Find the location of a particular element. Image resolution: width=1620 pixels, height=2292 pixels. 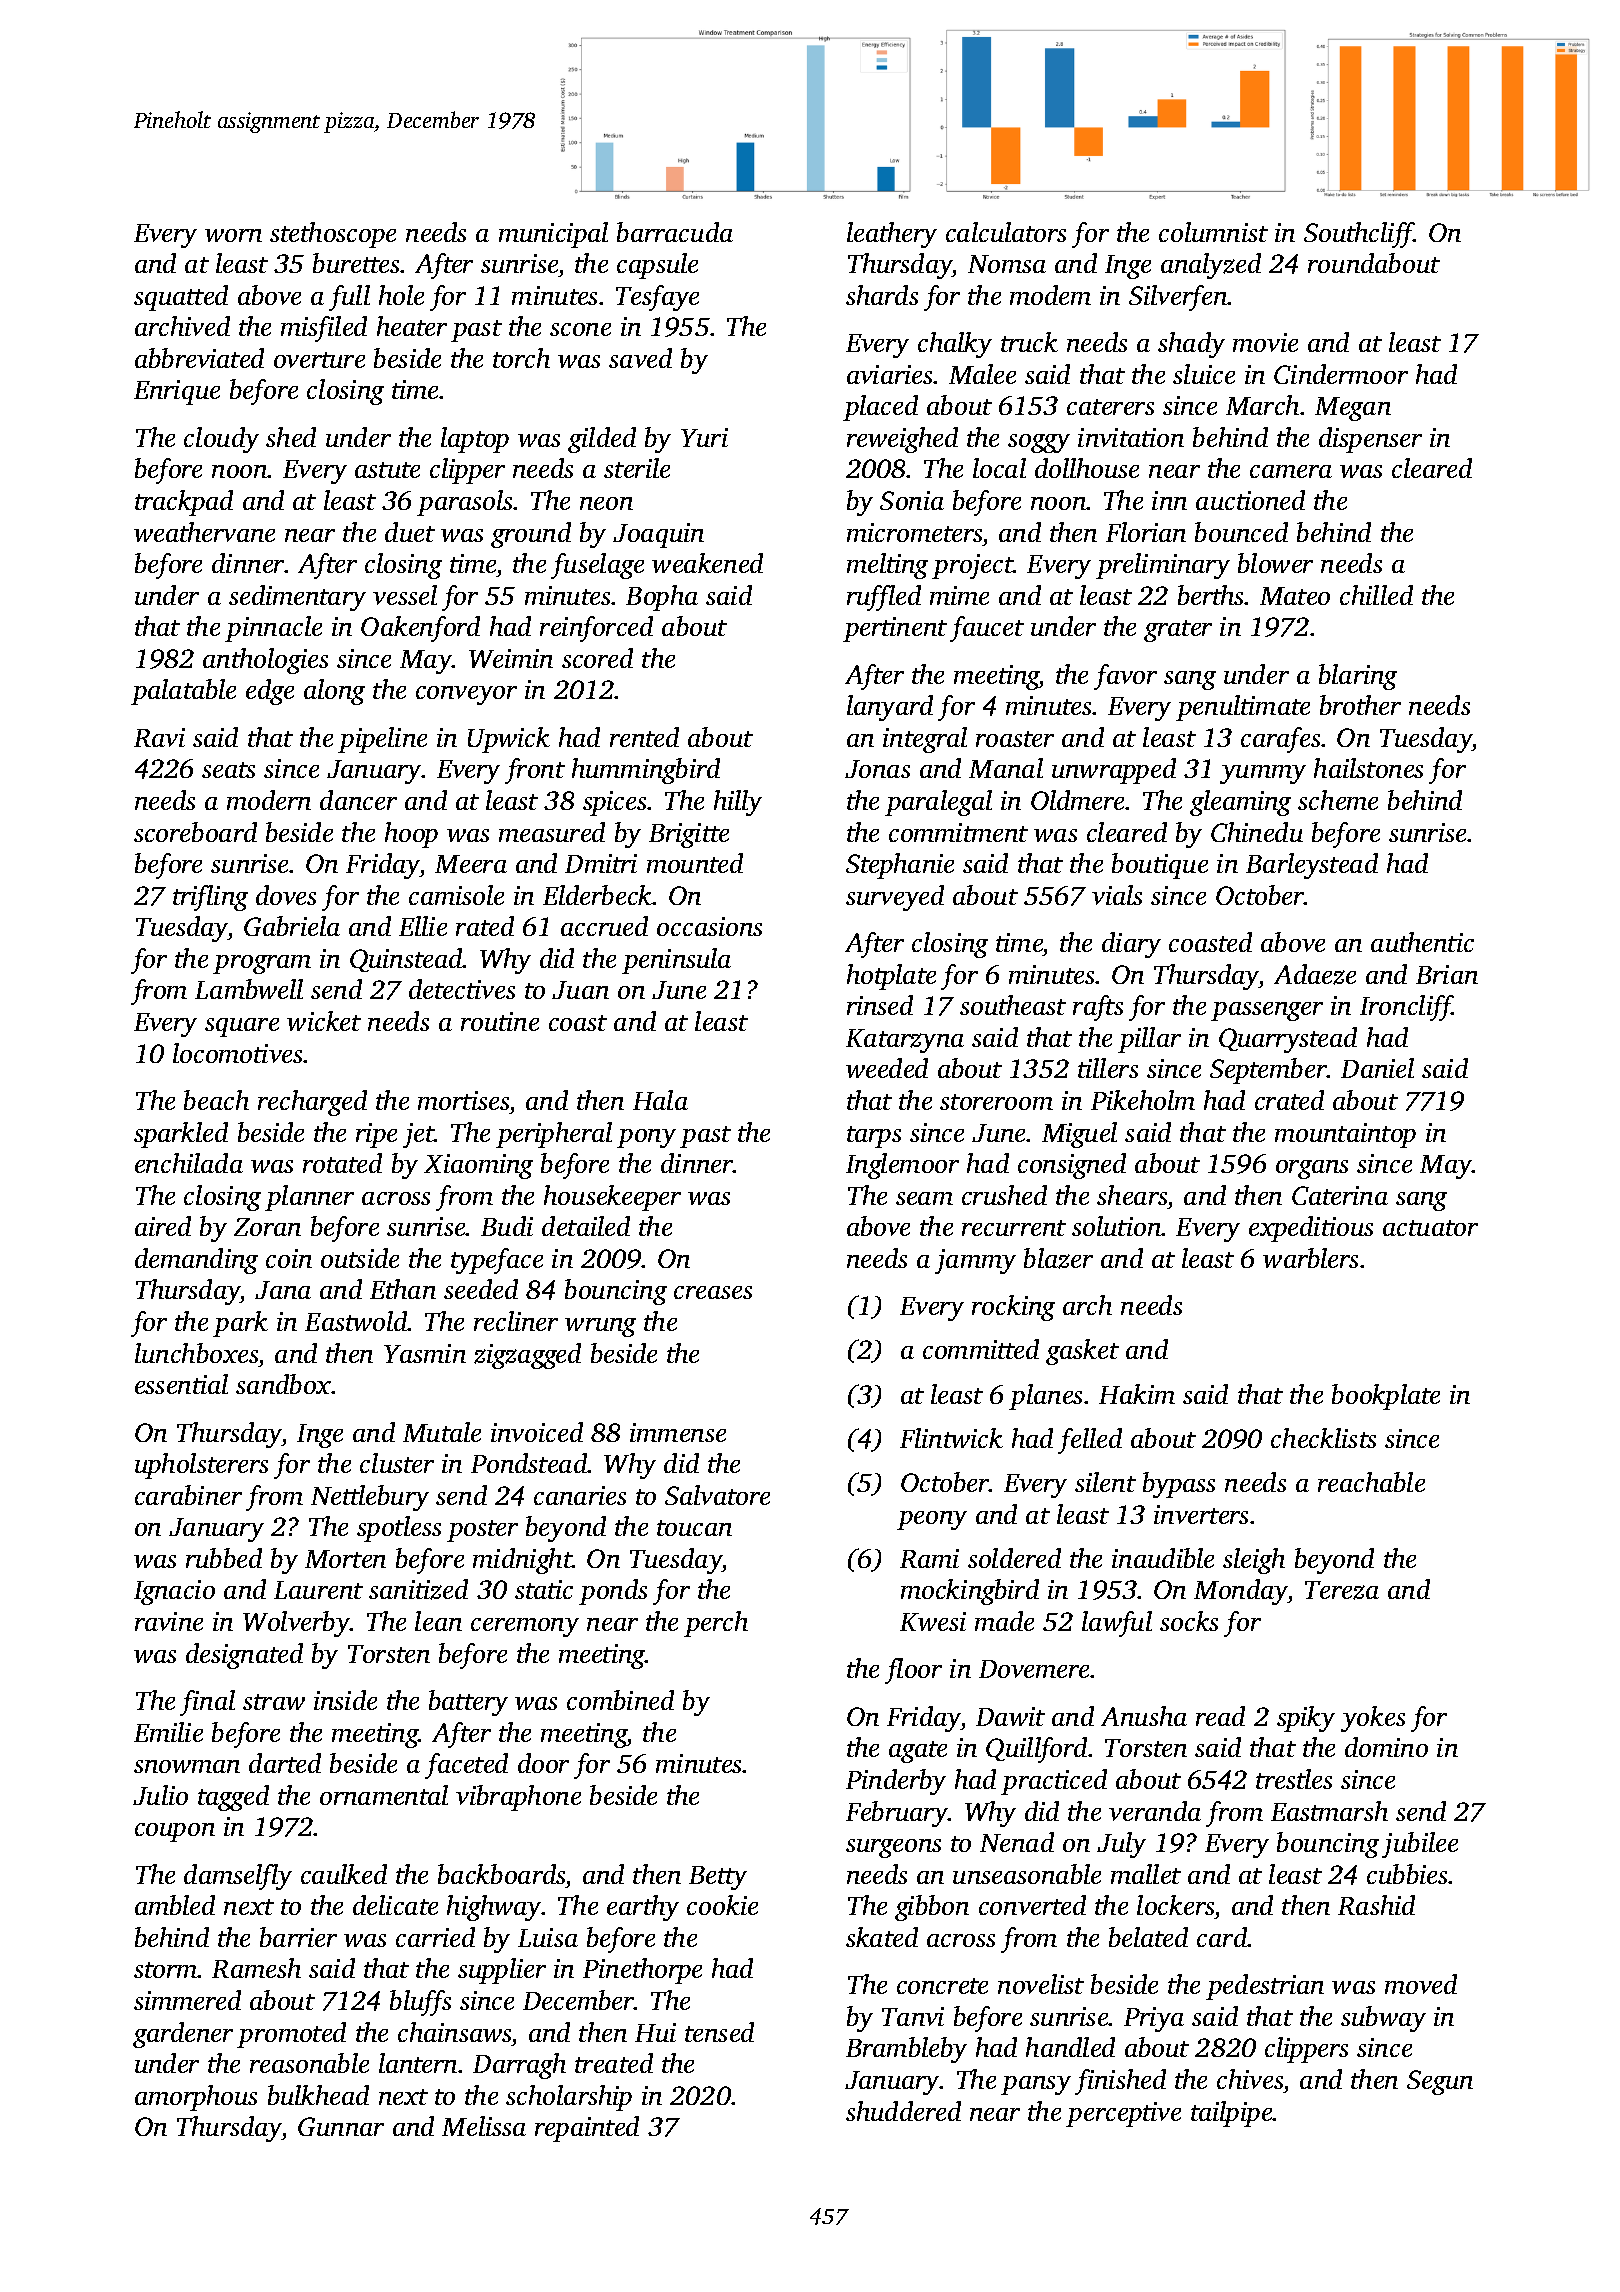

Upwick is located at coordinates (509, 740).
